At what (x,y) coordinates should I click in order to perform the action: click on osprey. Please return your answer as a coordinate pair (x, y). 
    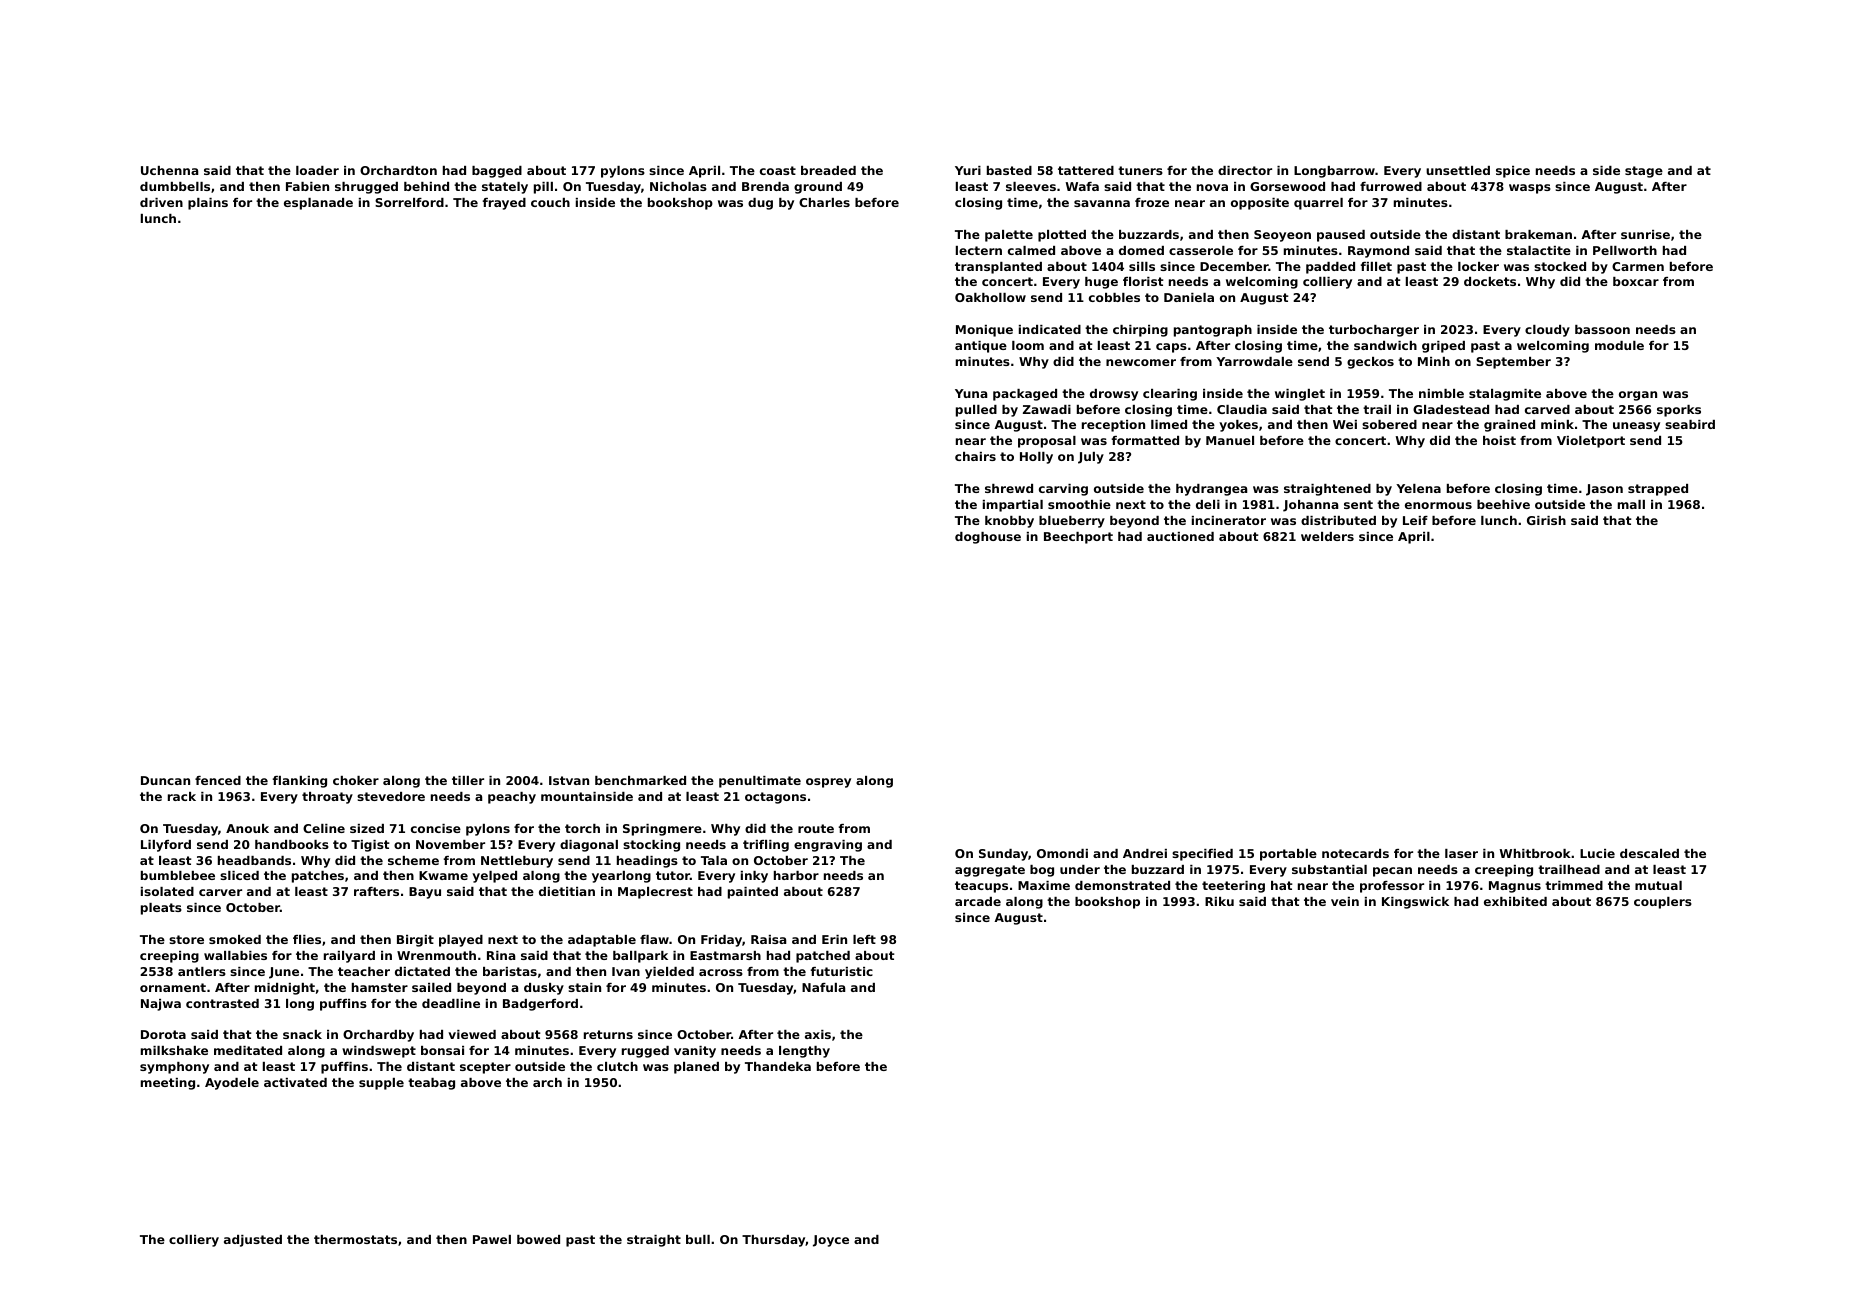
    Looking at the image, I should click on (828, 783).
